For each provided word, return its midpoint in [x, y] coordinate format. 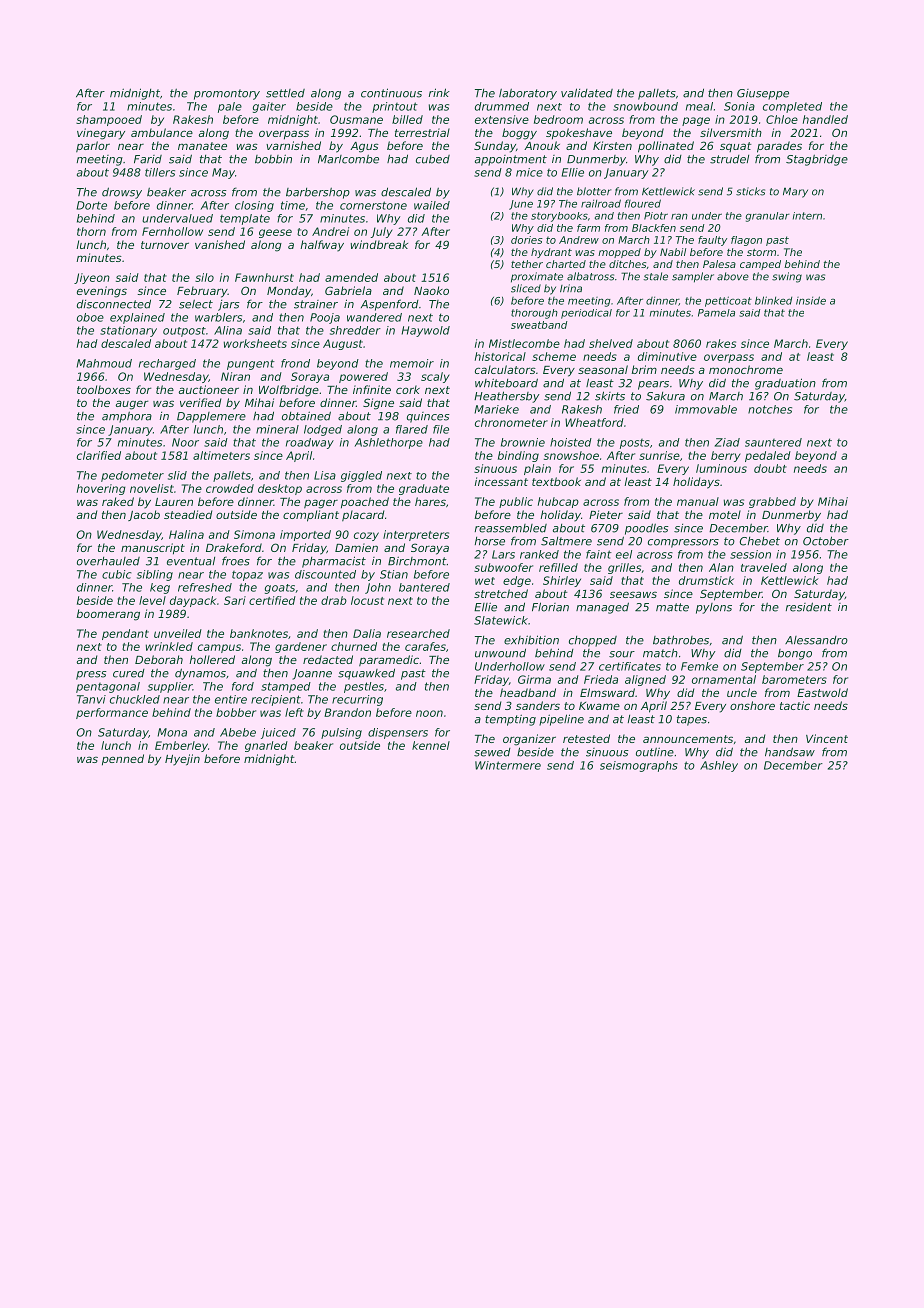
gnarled [266, 746]
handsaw [790, 752]
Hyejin [182, 760]
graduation [785, 384]
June [521, 205]
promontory [227, 94]
